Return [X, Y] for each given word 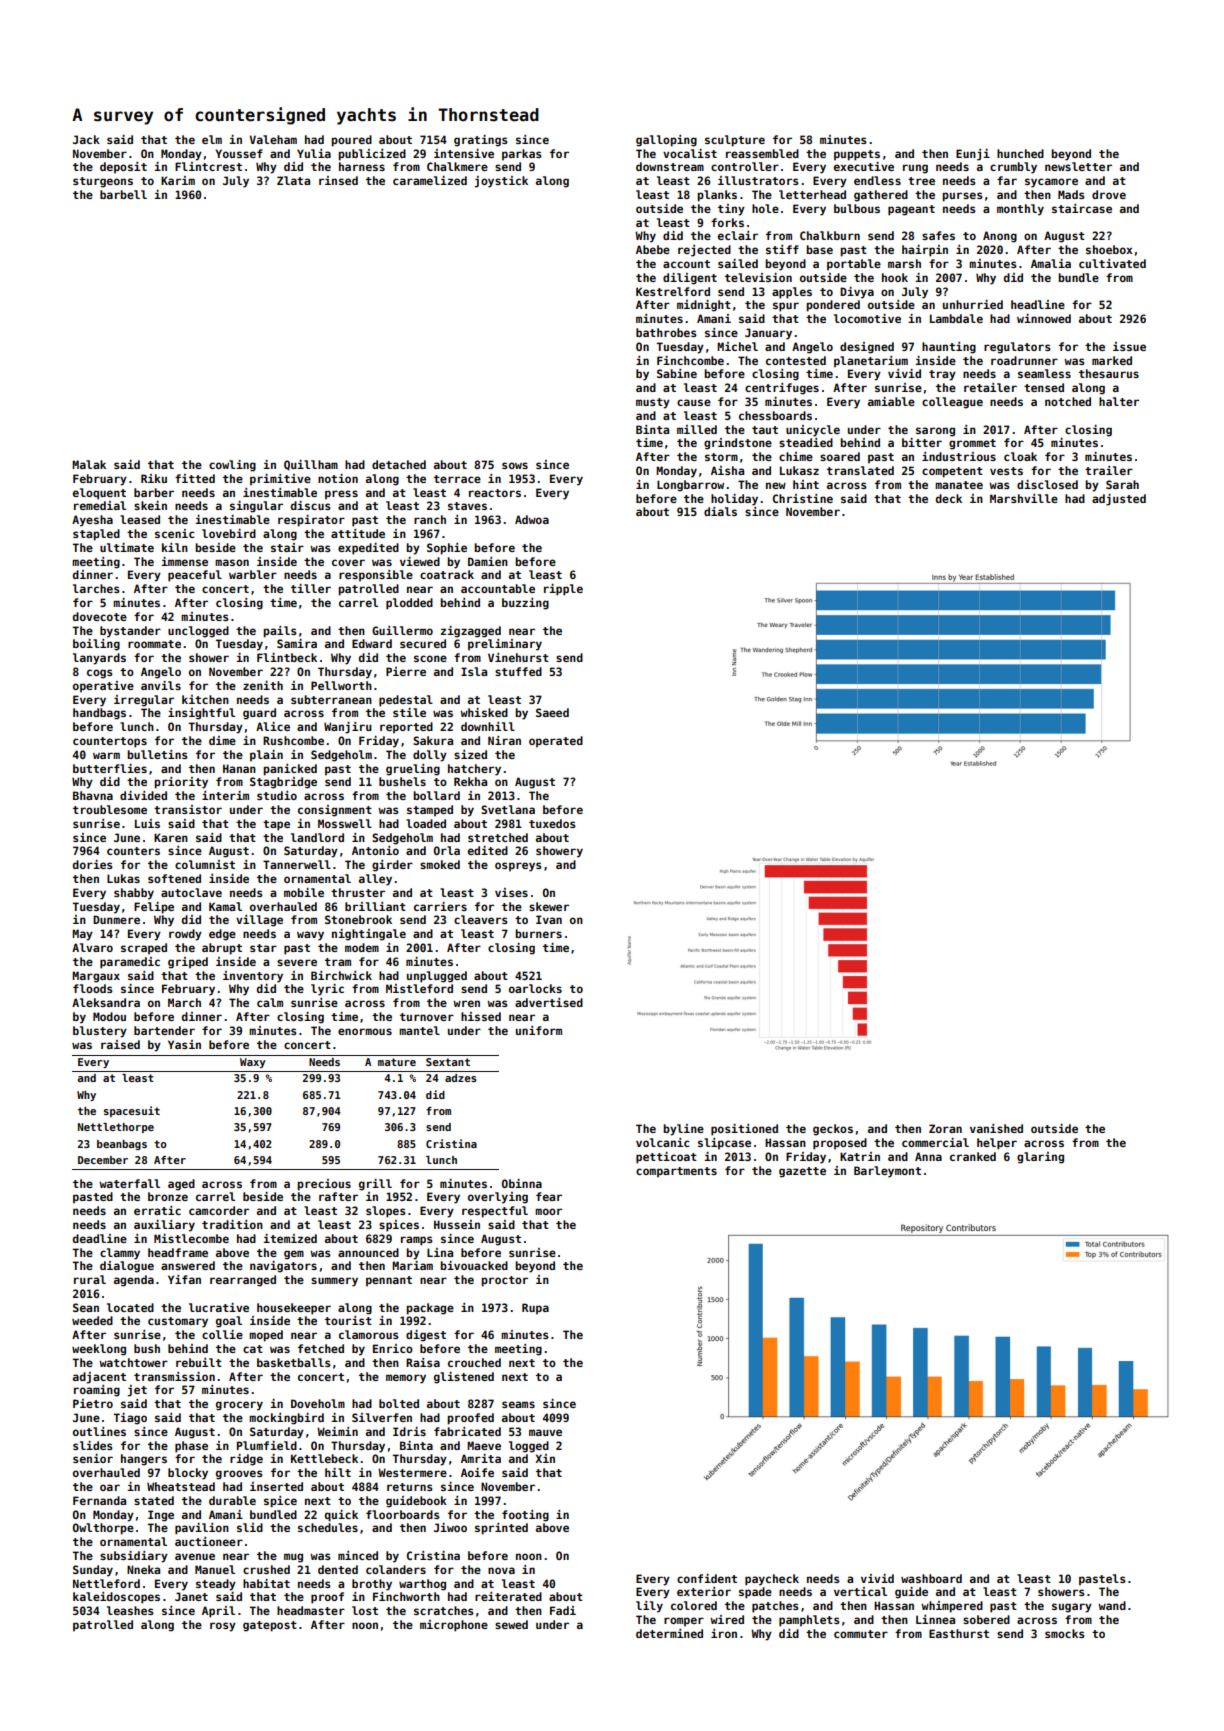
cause [694, 402]
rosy [223, 1627]
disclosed [1047, 484]
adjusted [1119, 500]
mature [397, 1062]
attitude [358, 533]
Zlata [293, 180]
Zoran [945, 1128]
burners [538, 933]
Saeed [552, 712]
